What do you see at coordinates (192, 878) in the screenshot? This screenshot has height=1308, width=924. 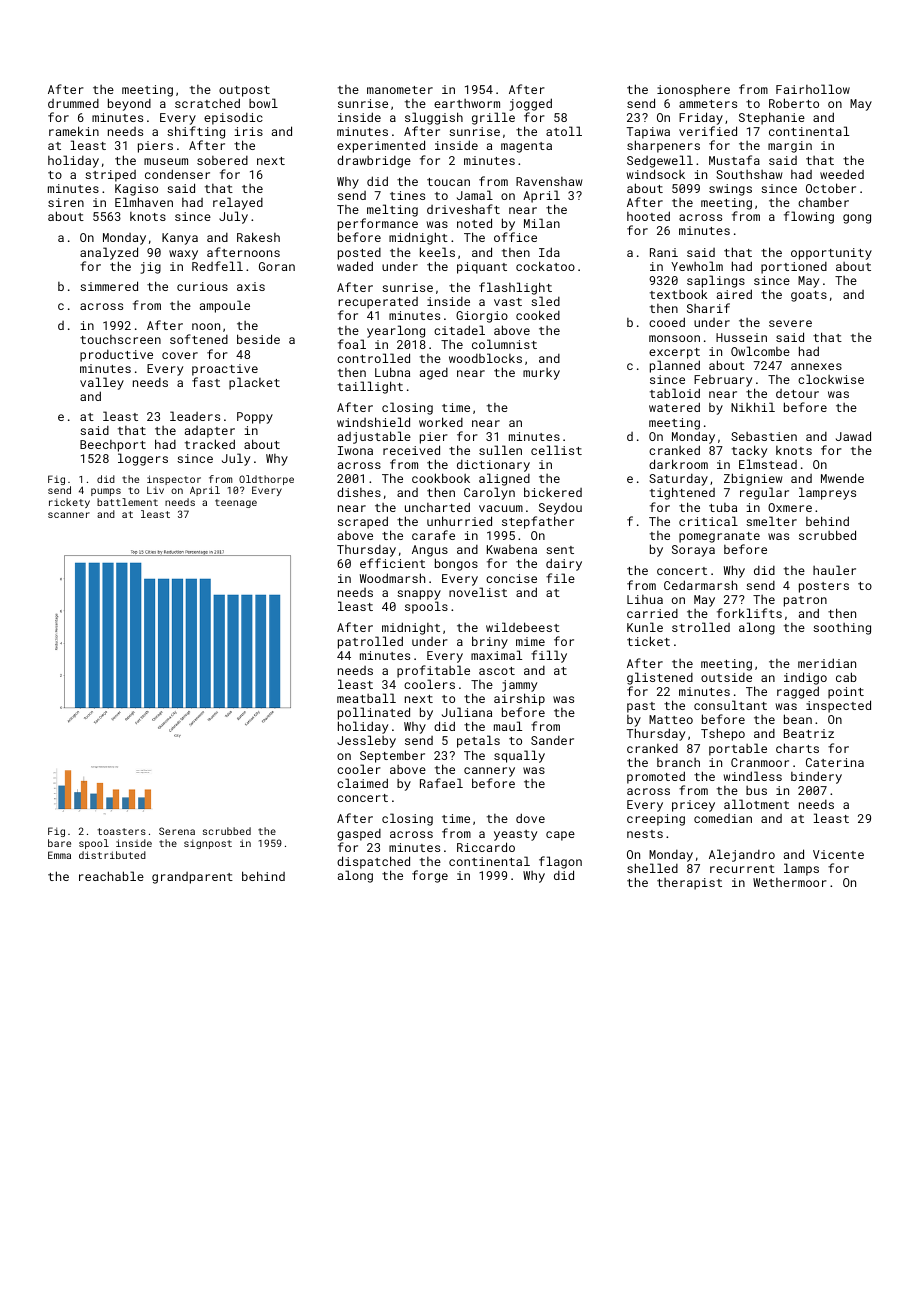 I see `grandparent` at bounding box center [192, 878].
